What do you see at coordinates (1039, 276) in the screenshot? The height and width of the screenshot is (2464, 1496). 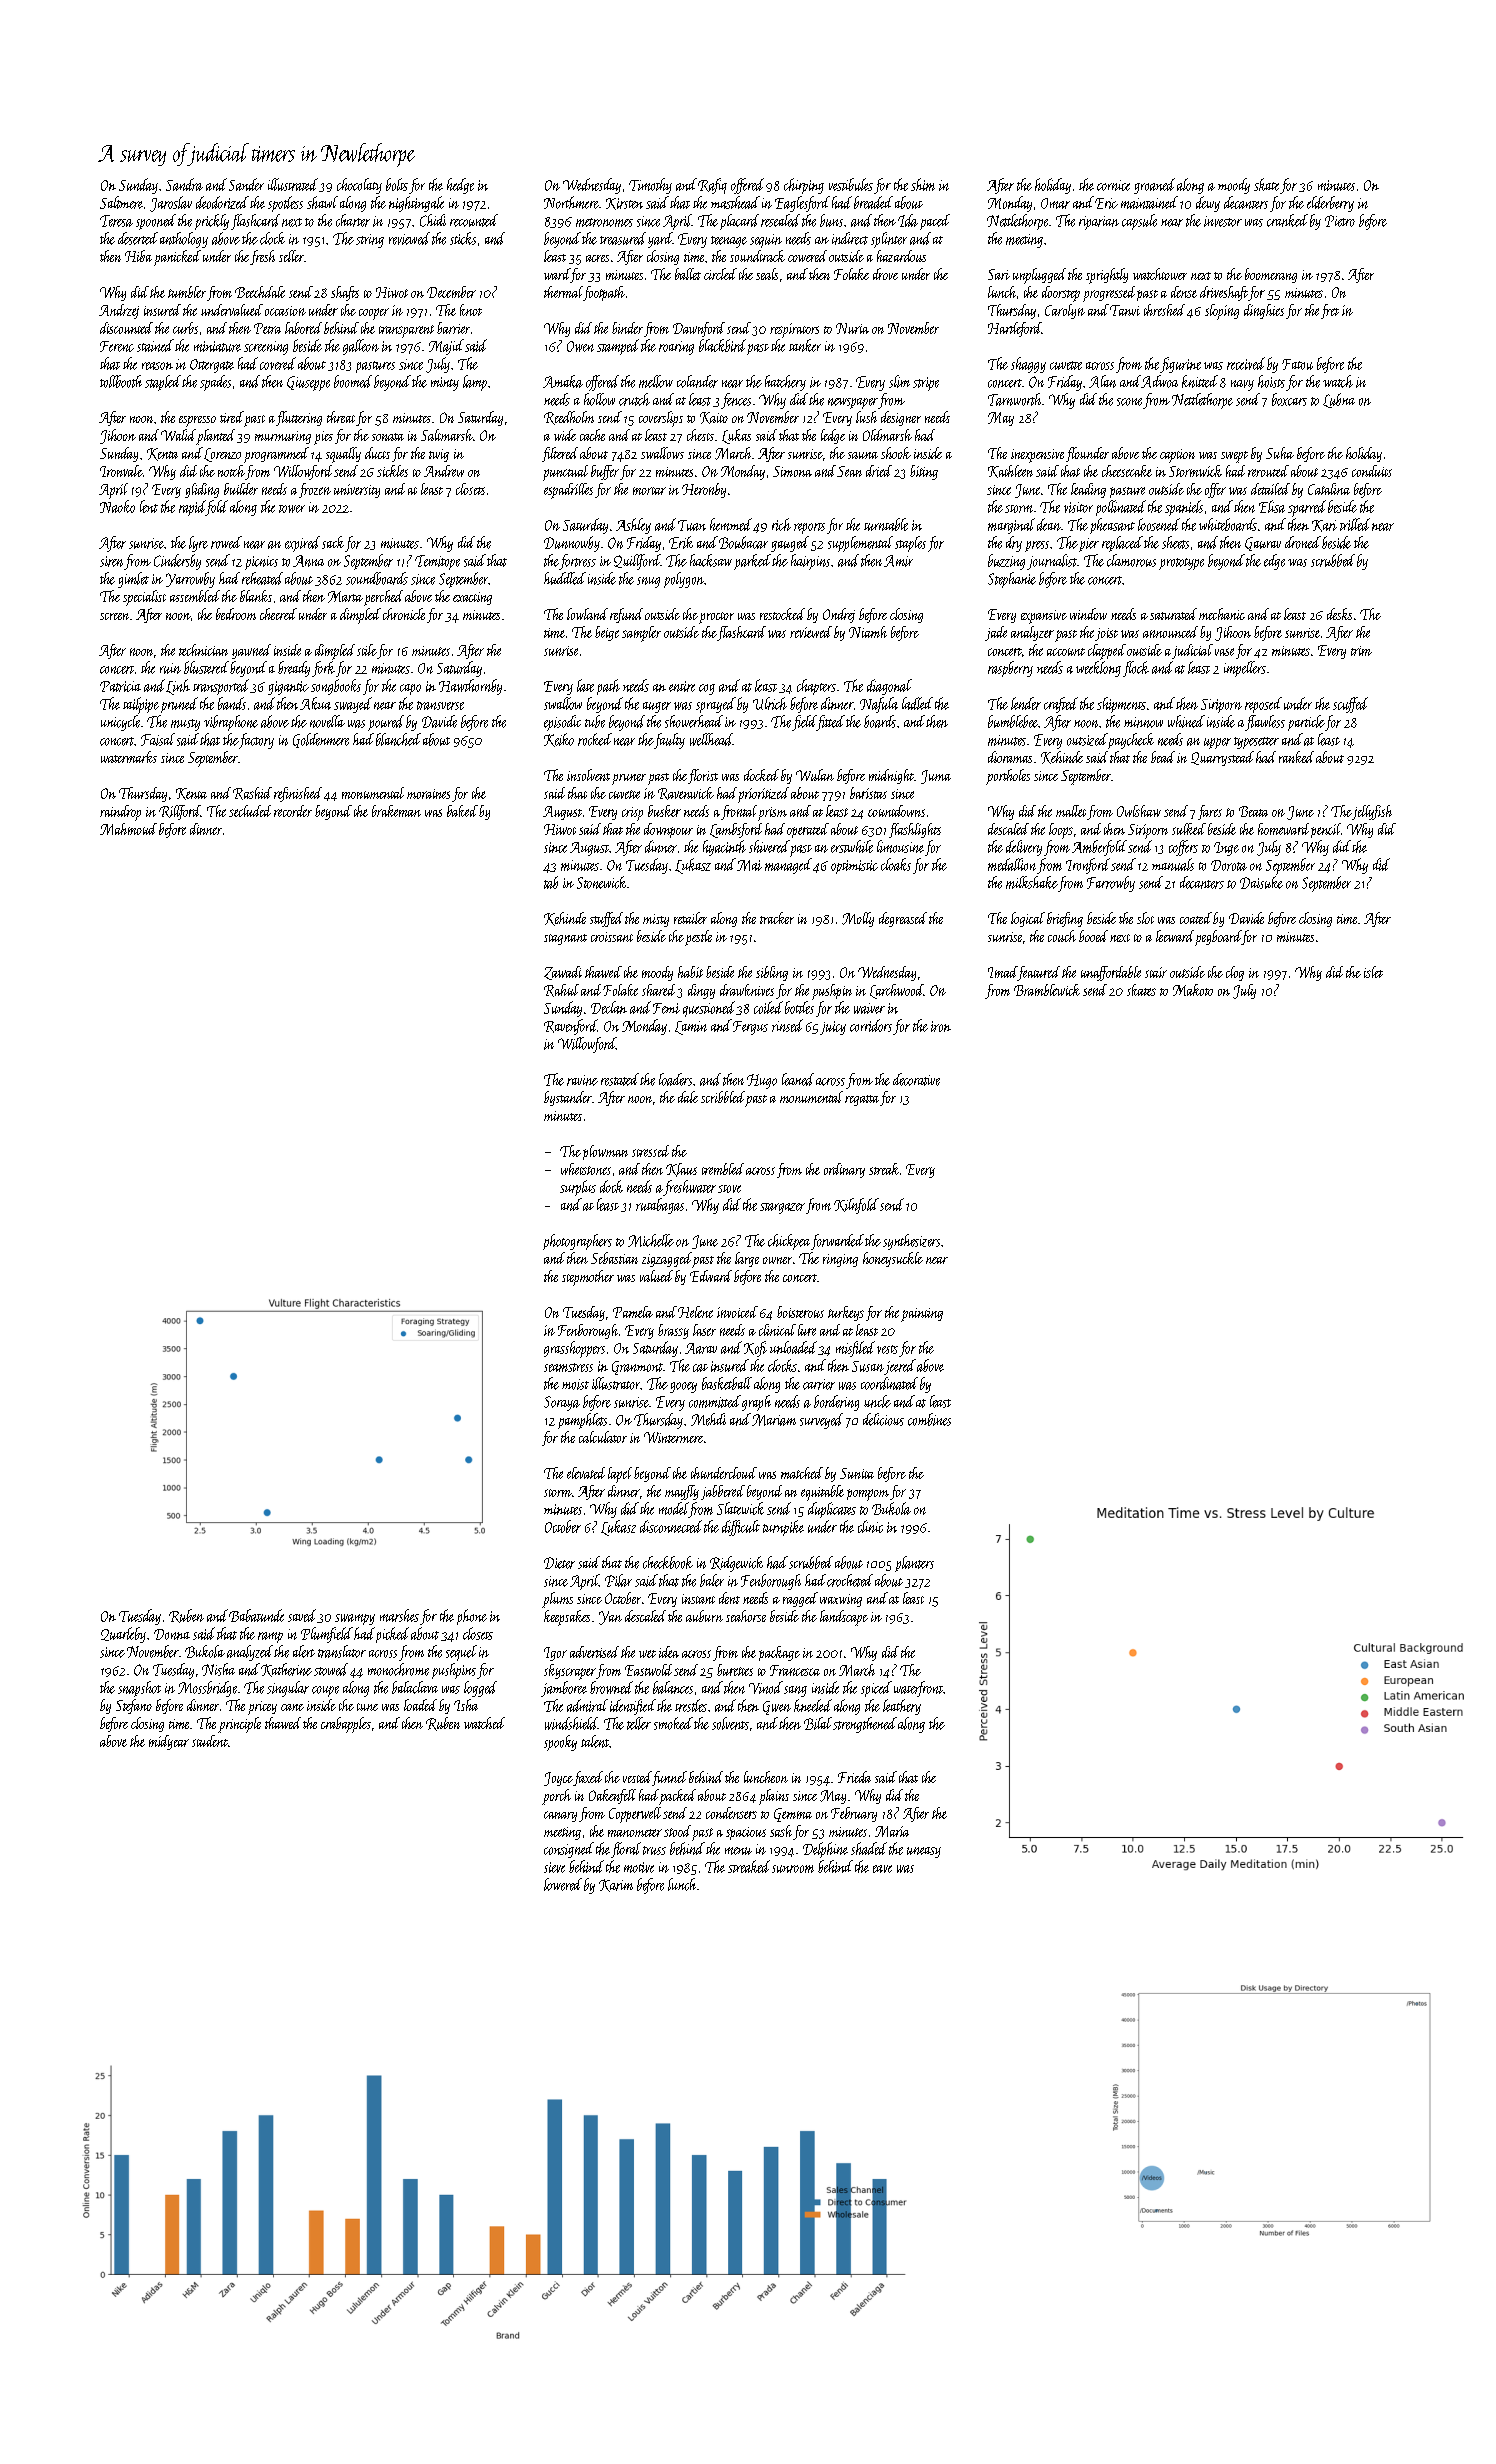 I see `unplugged` at bounding box center [1039, 276].
